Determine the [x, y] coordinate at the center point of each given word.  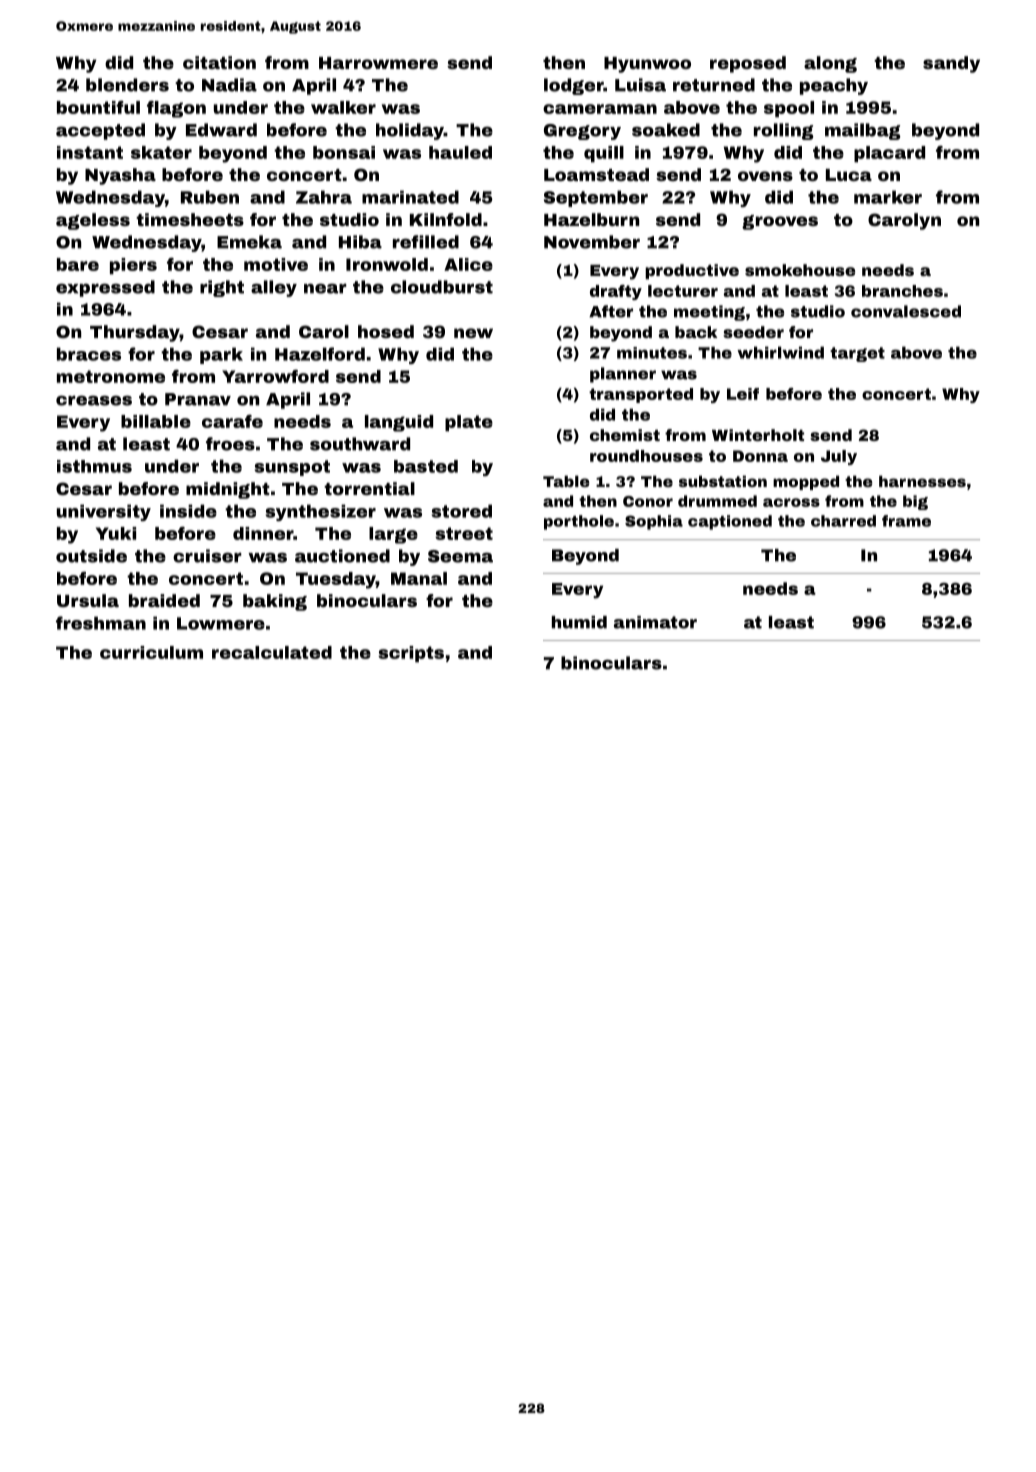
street [464, 533]
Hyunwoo [647, 65]
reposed [748, 64]
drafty [616, 292]
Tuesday [336, 580]
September [596, 198]
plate [469, 423]
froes [230, 444]
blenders [127, 85]
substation [723, 481]
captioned [730, 522]
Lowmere [221, 623]
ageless [93, 221]
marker [888, 197]
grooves [780, 222]
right [222, 288]
